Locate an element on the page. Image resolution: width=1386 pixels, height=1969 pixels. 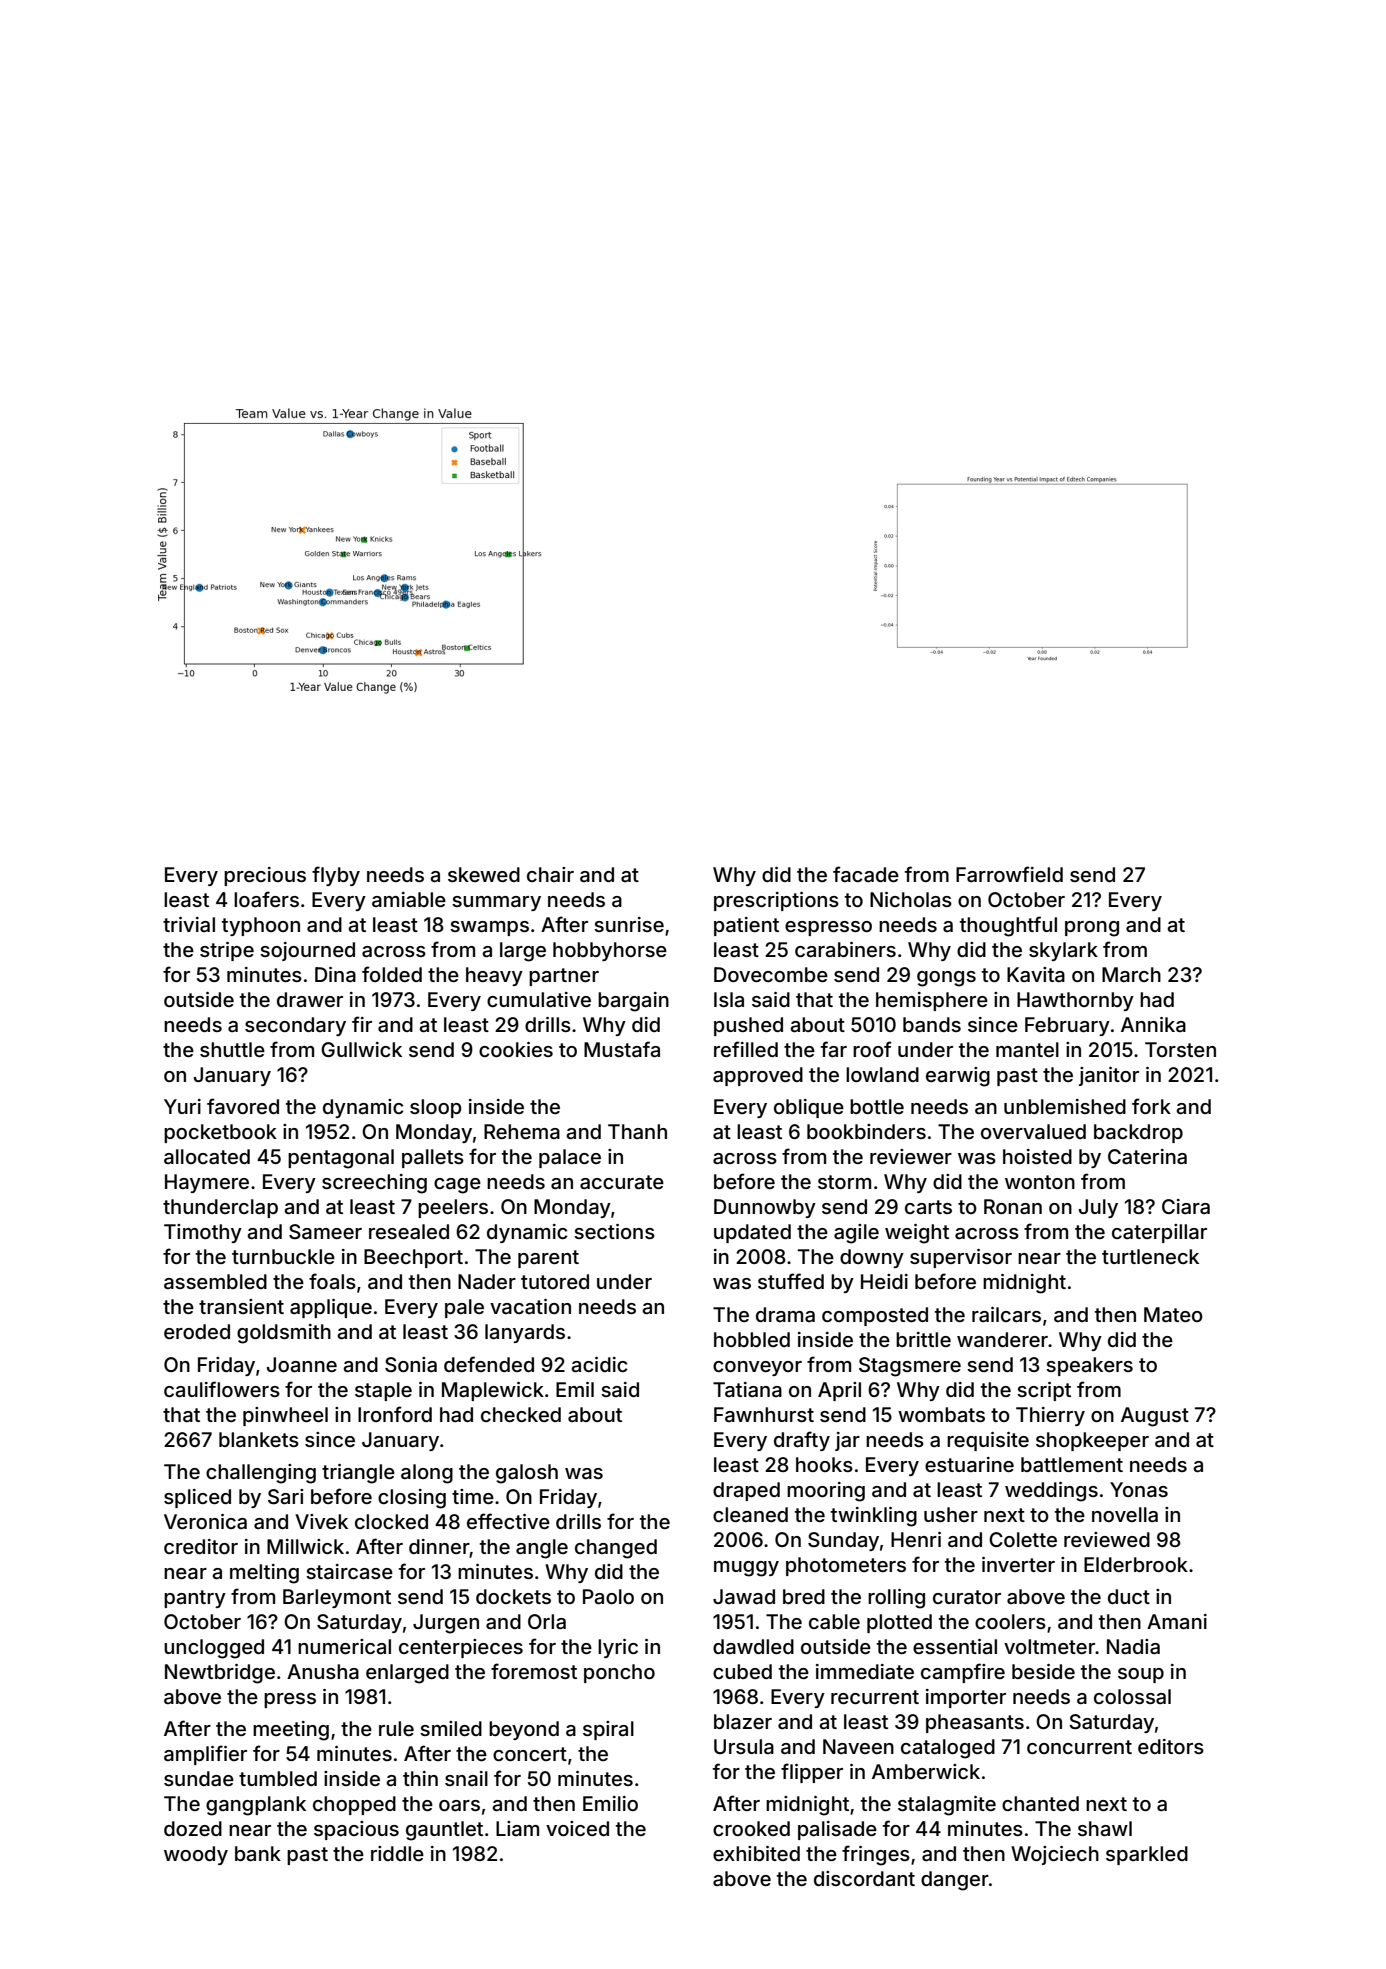
wanderer is located at coordinates (1002, 1339).
